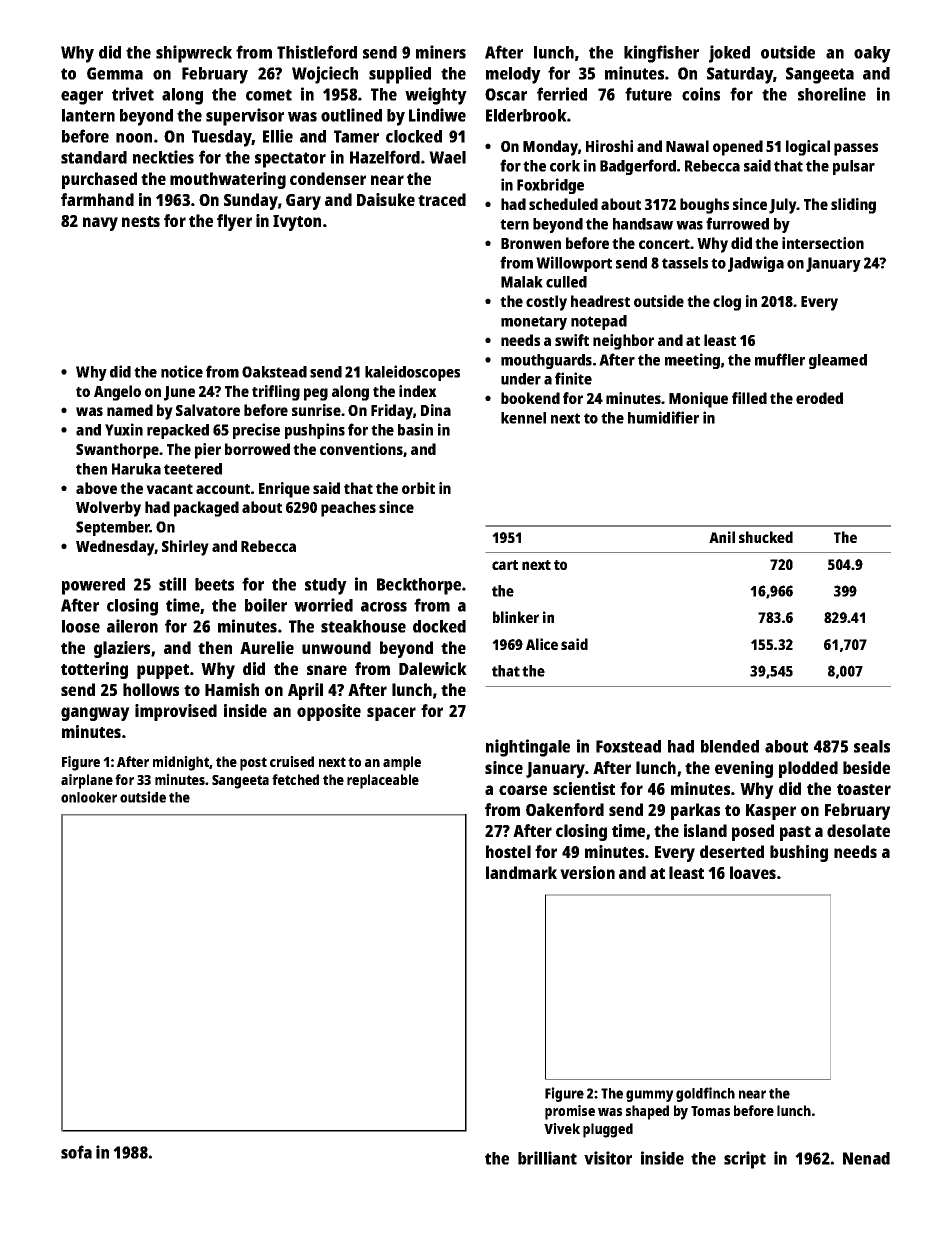 The height and width of the document is (1233, 952). Describe the element at coordinates (76, 1152) in the document. I see `sofa` at that location.
